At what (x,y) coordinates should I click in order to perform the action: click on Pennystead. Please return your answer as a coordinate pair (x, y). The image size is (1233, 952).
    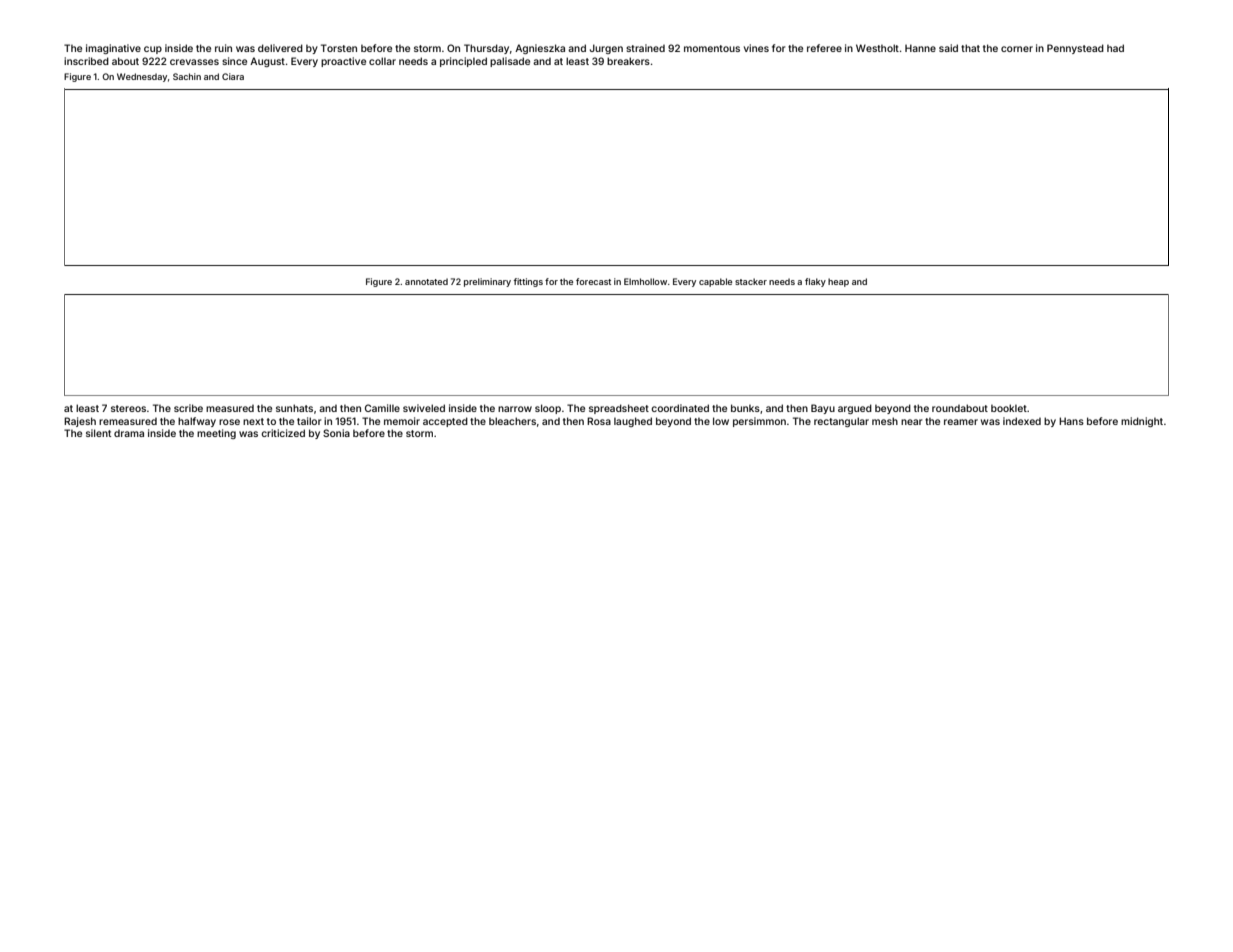
    Looking at the image, I should click on (1075, 49).
